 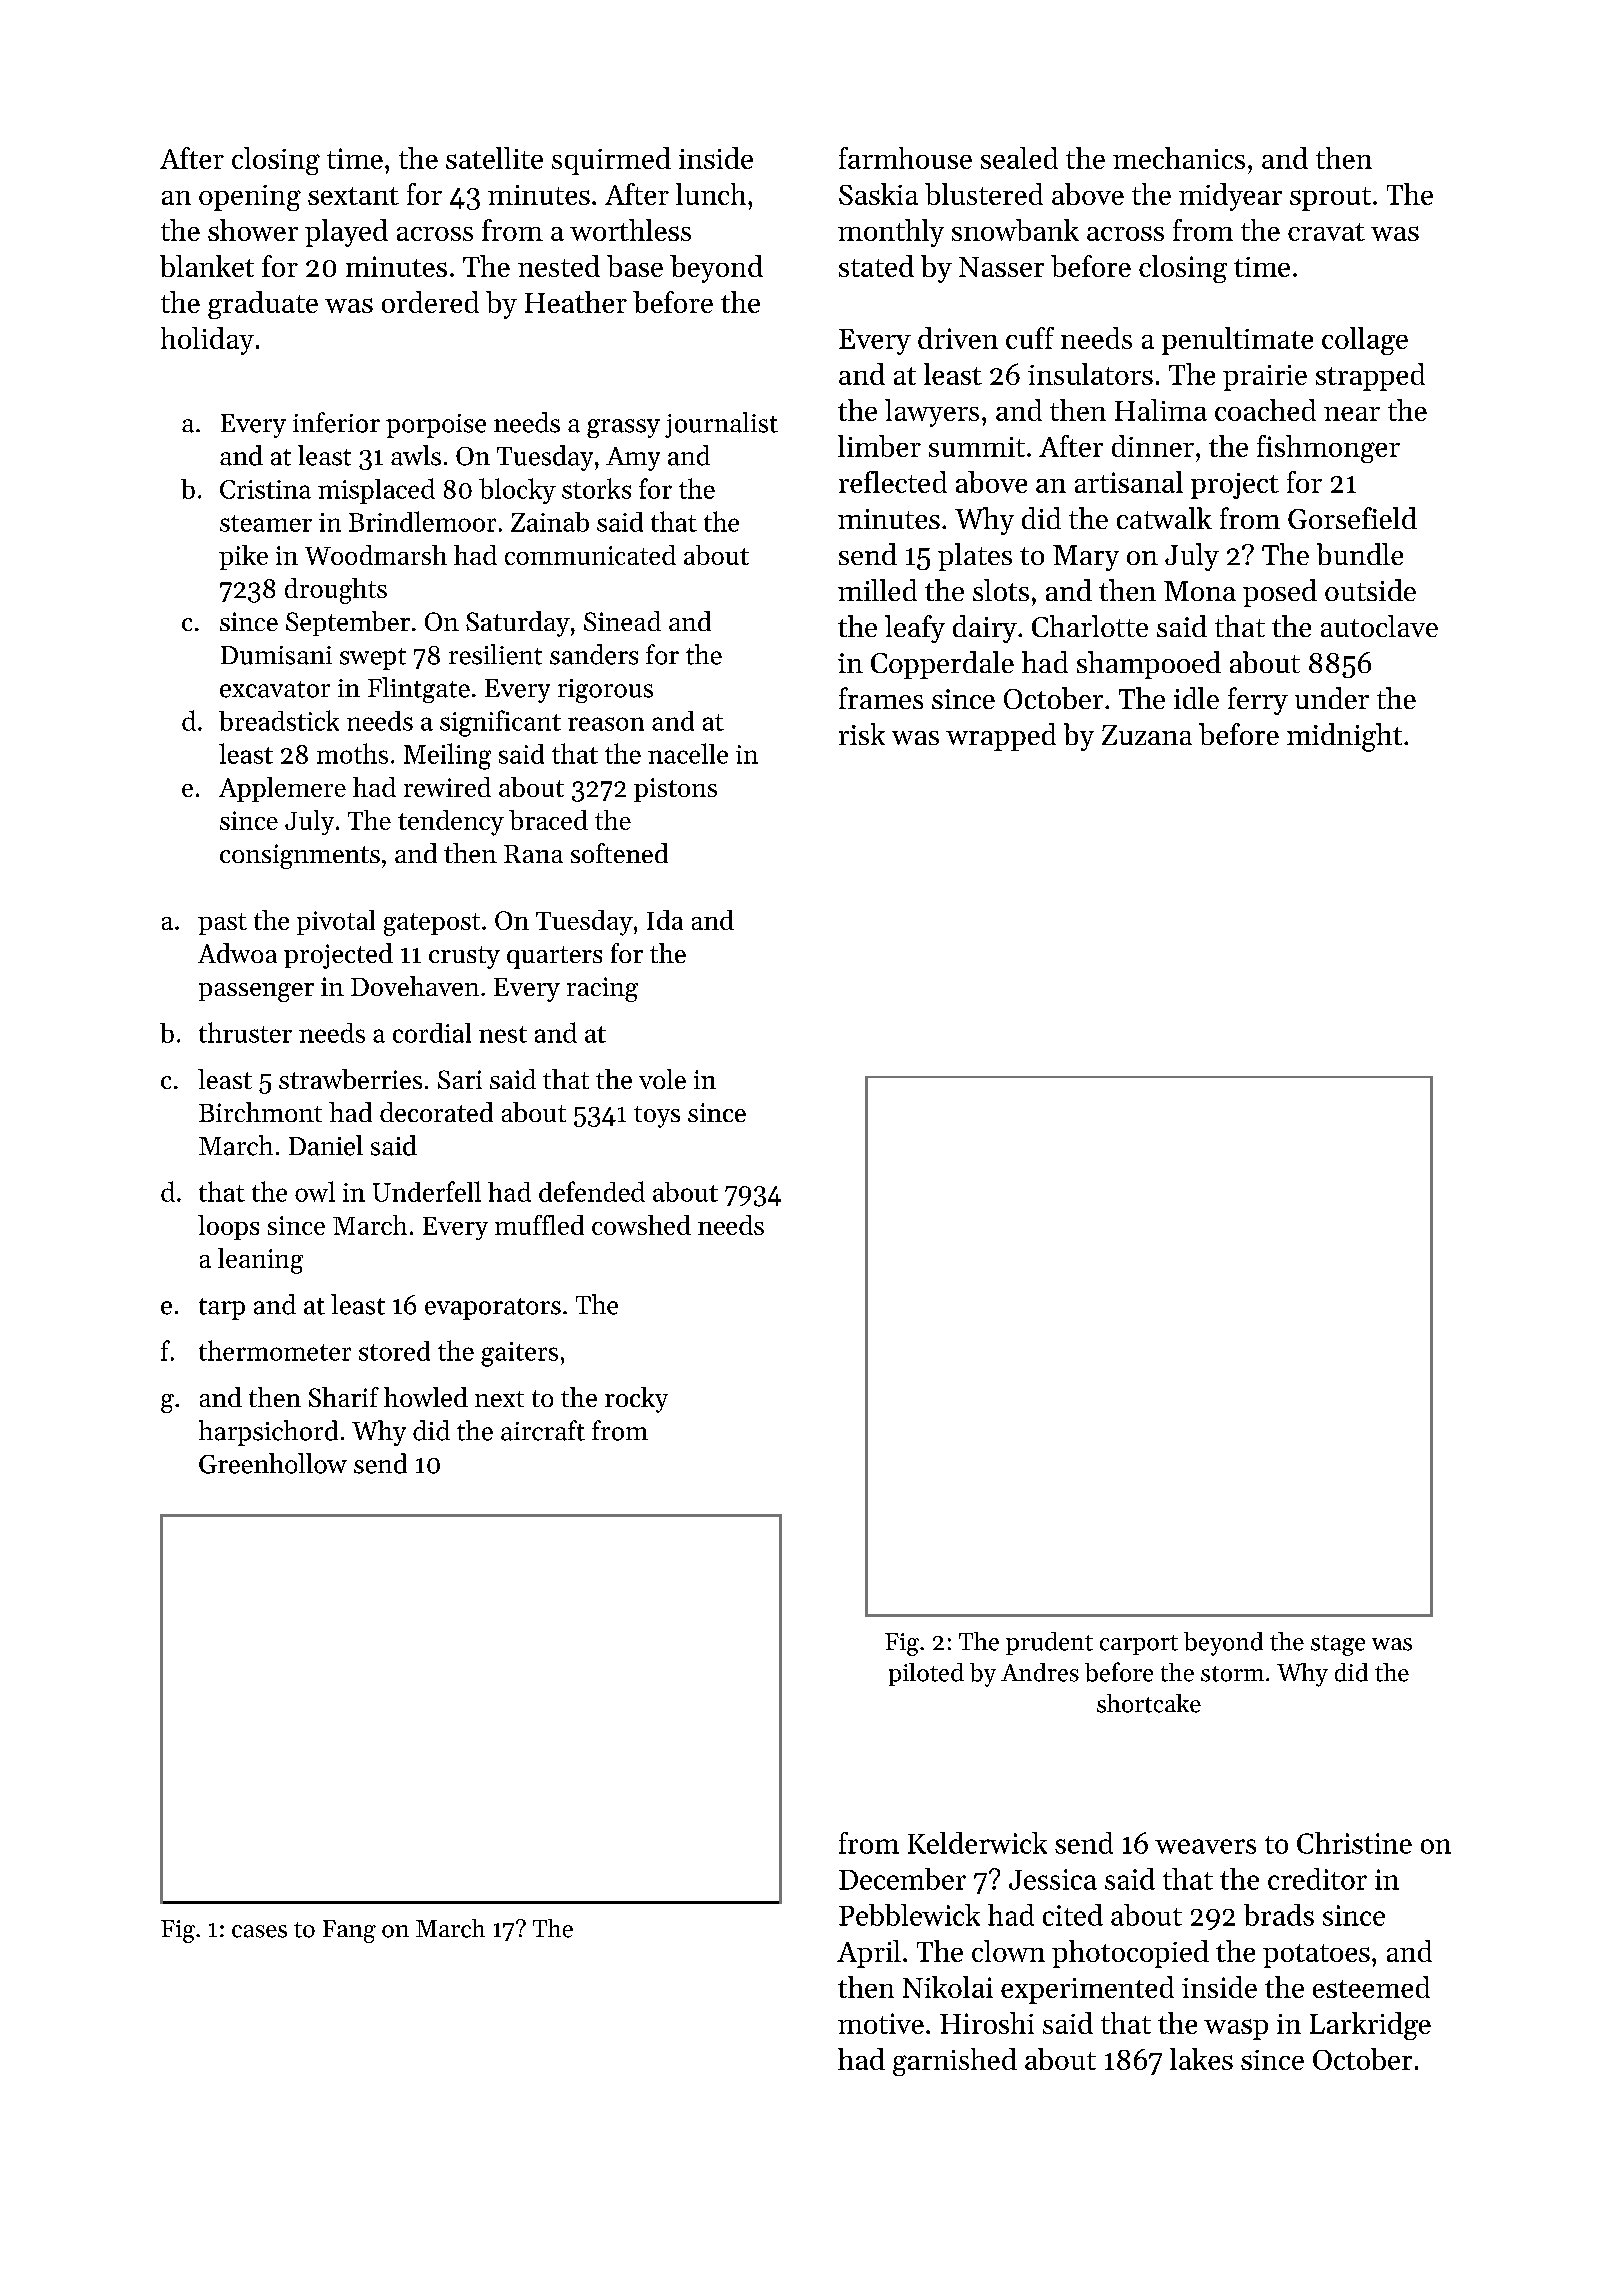 What do you see at coordinates (977, 1843) in the document?
I see `Kelderwick` at bounding box center [977, 1843].
